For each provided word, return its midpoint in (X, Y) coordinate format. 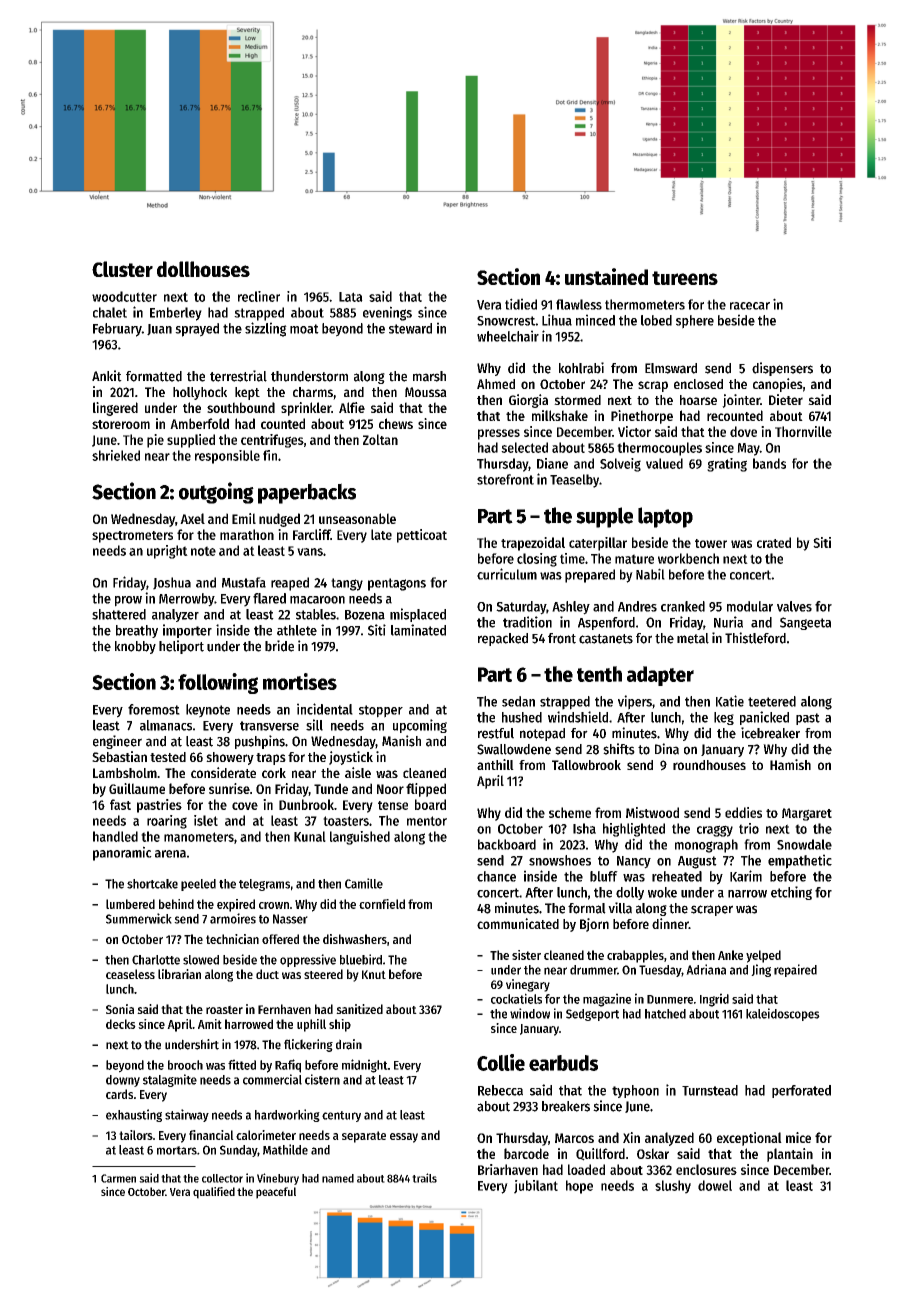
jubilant (536, 1187)
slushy (673, 1187)
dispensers (782, 369)
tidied (521, 304)
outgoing (216, 493)
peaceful (276, 1193)
